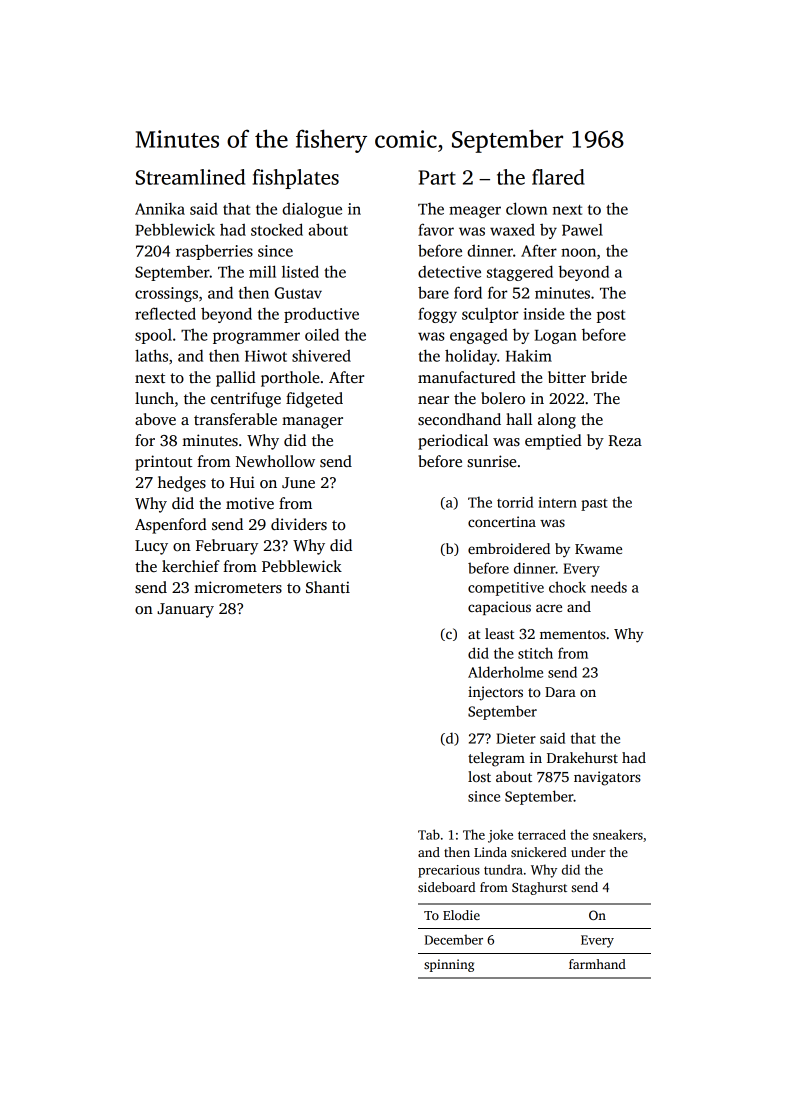 Image resolution: width=786 pixels, height=1115 pixels. What do you see at coordinates (299, 524) in the screenshot?
I see `dividers` at bounding box center [299, 524].
